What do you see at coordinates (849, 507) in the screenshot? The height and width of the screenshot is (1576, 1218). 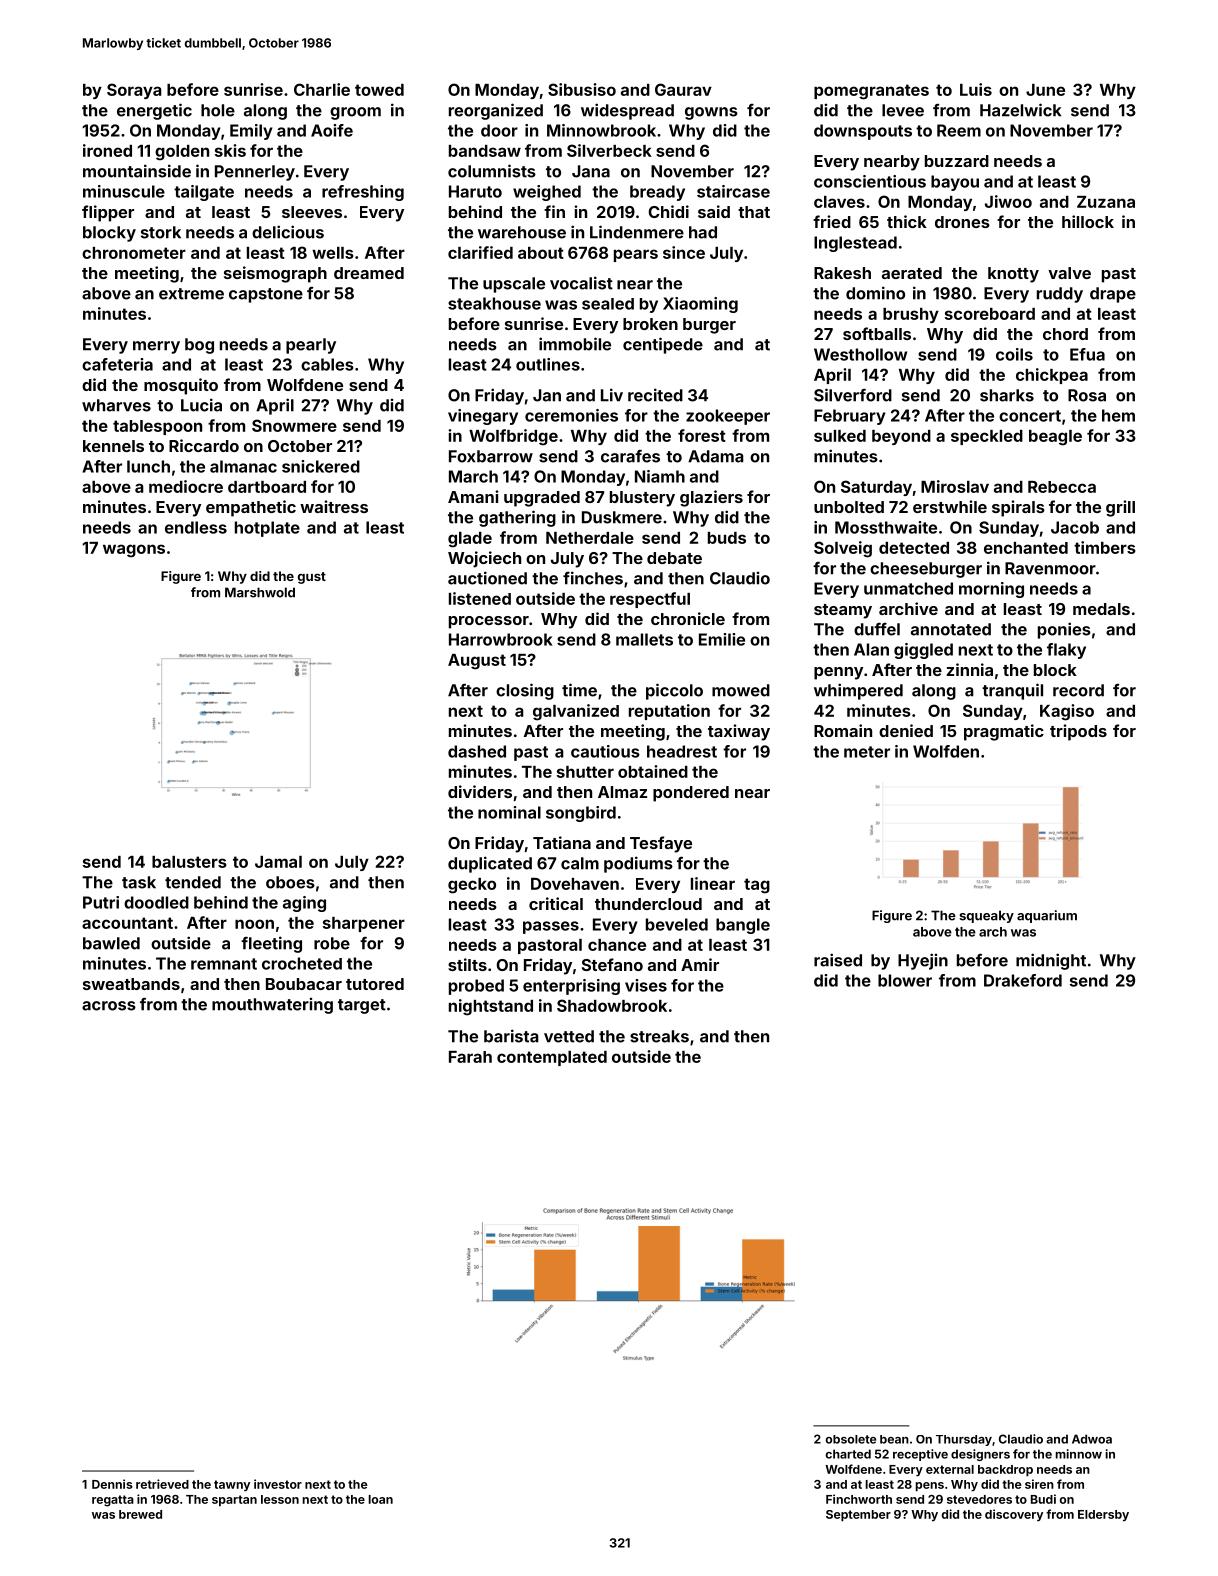 I see `unbolted` at bounding box center [849, 507].
